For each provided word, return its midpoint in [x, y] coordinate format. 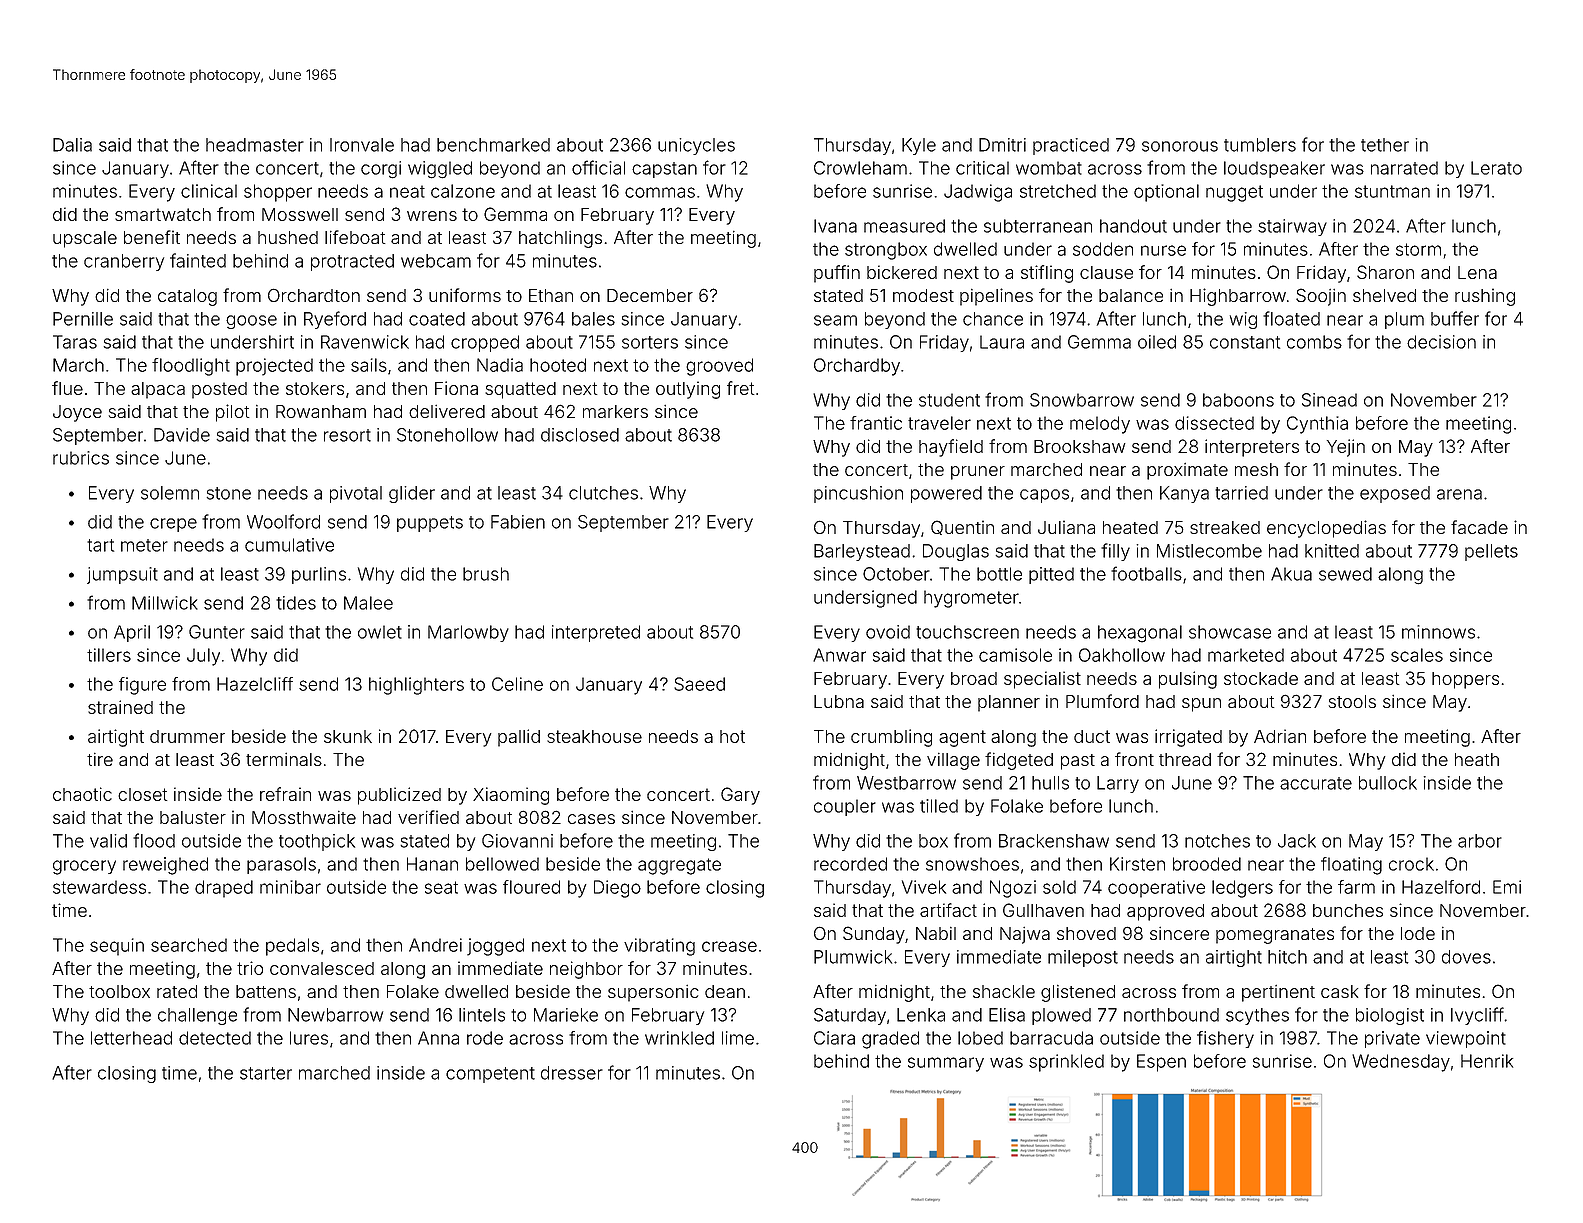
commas [660, 192]
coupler [845, 807]
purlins [319, 575]
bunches [1348, 910]
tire [100, 759]
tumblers [1260, 145]
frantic [876, 423]
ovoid [888, 632]
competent [490, 1075]
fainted [198, 260]
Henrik [1487, 1061]
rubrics [81, 458]
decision [1441, 342]
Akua [1291, 574]
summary [946, 1064]
